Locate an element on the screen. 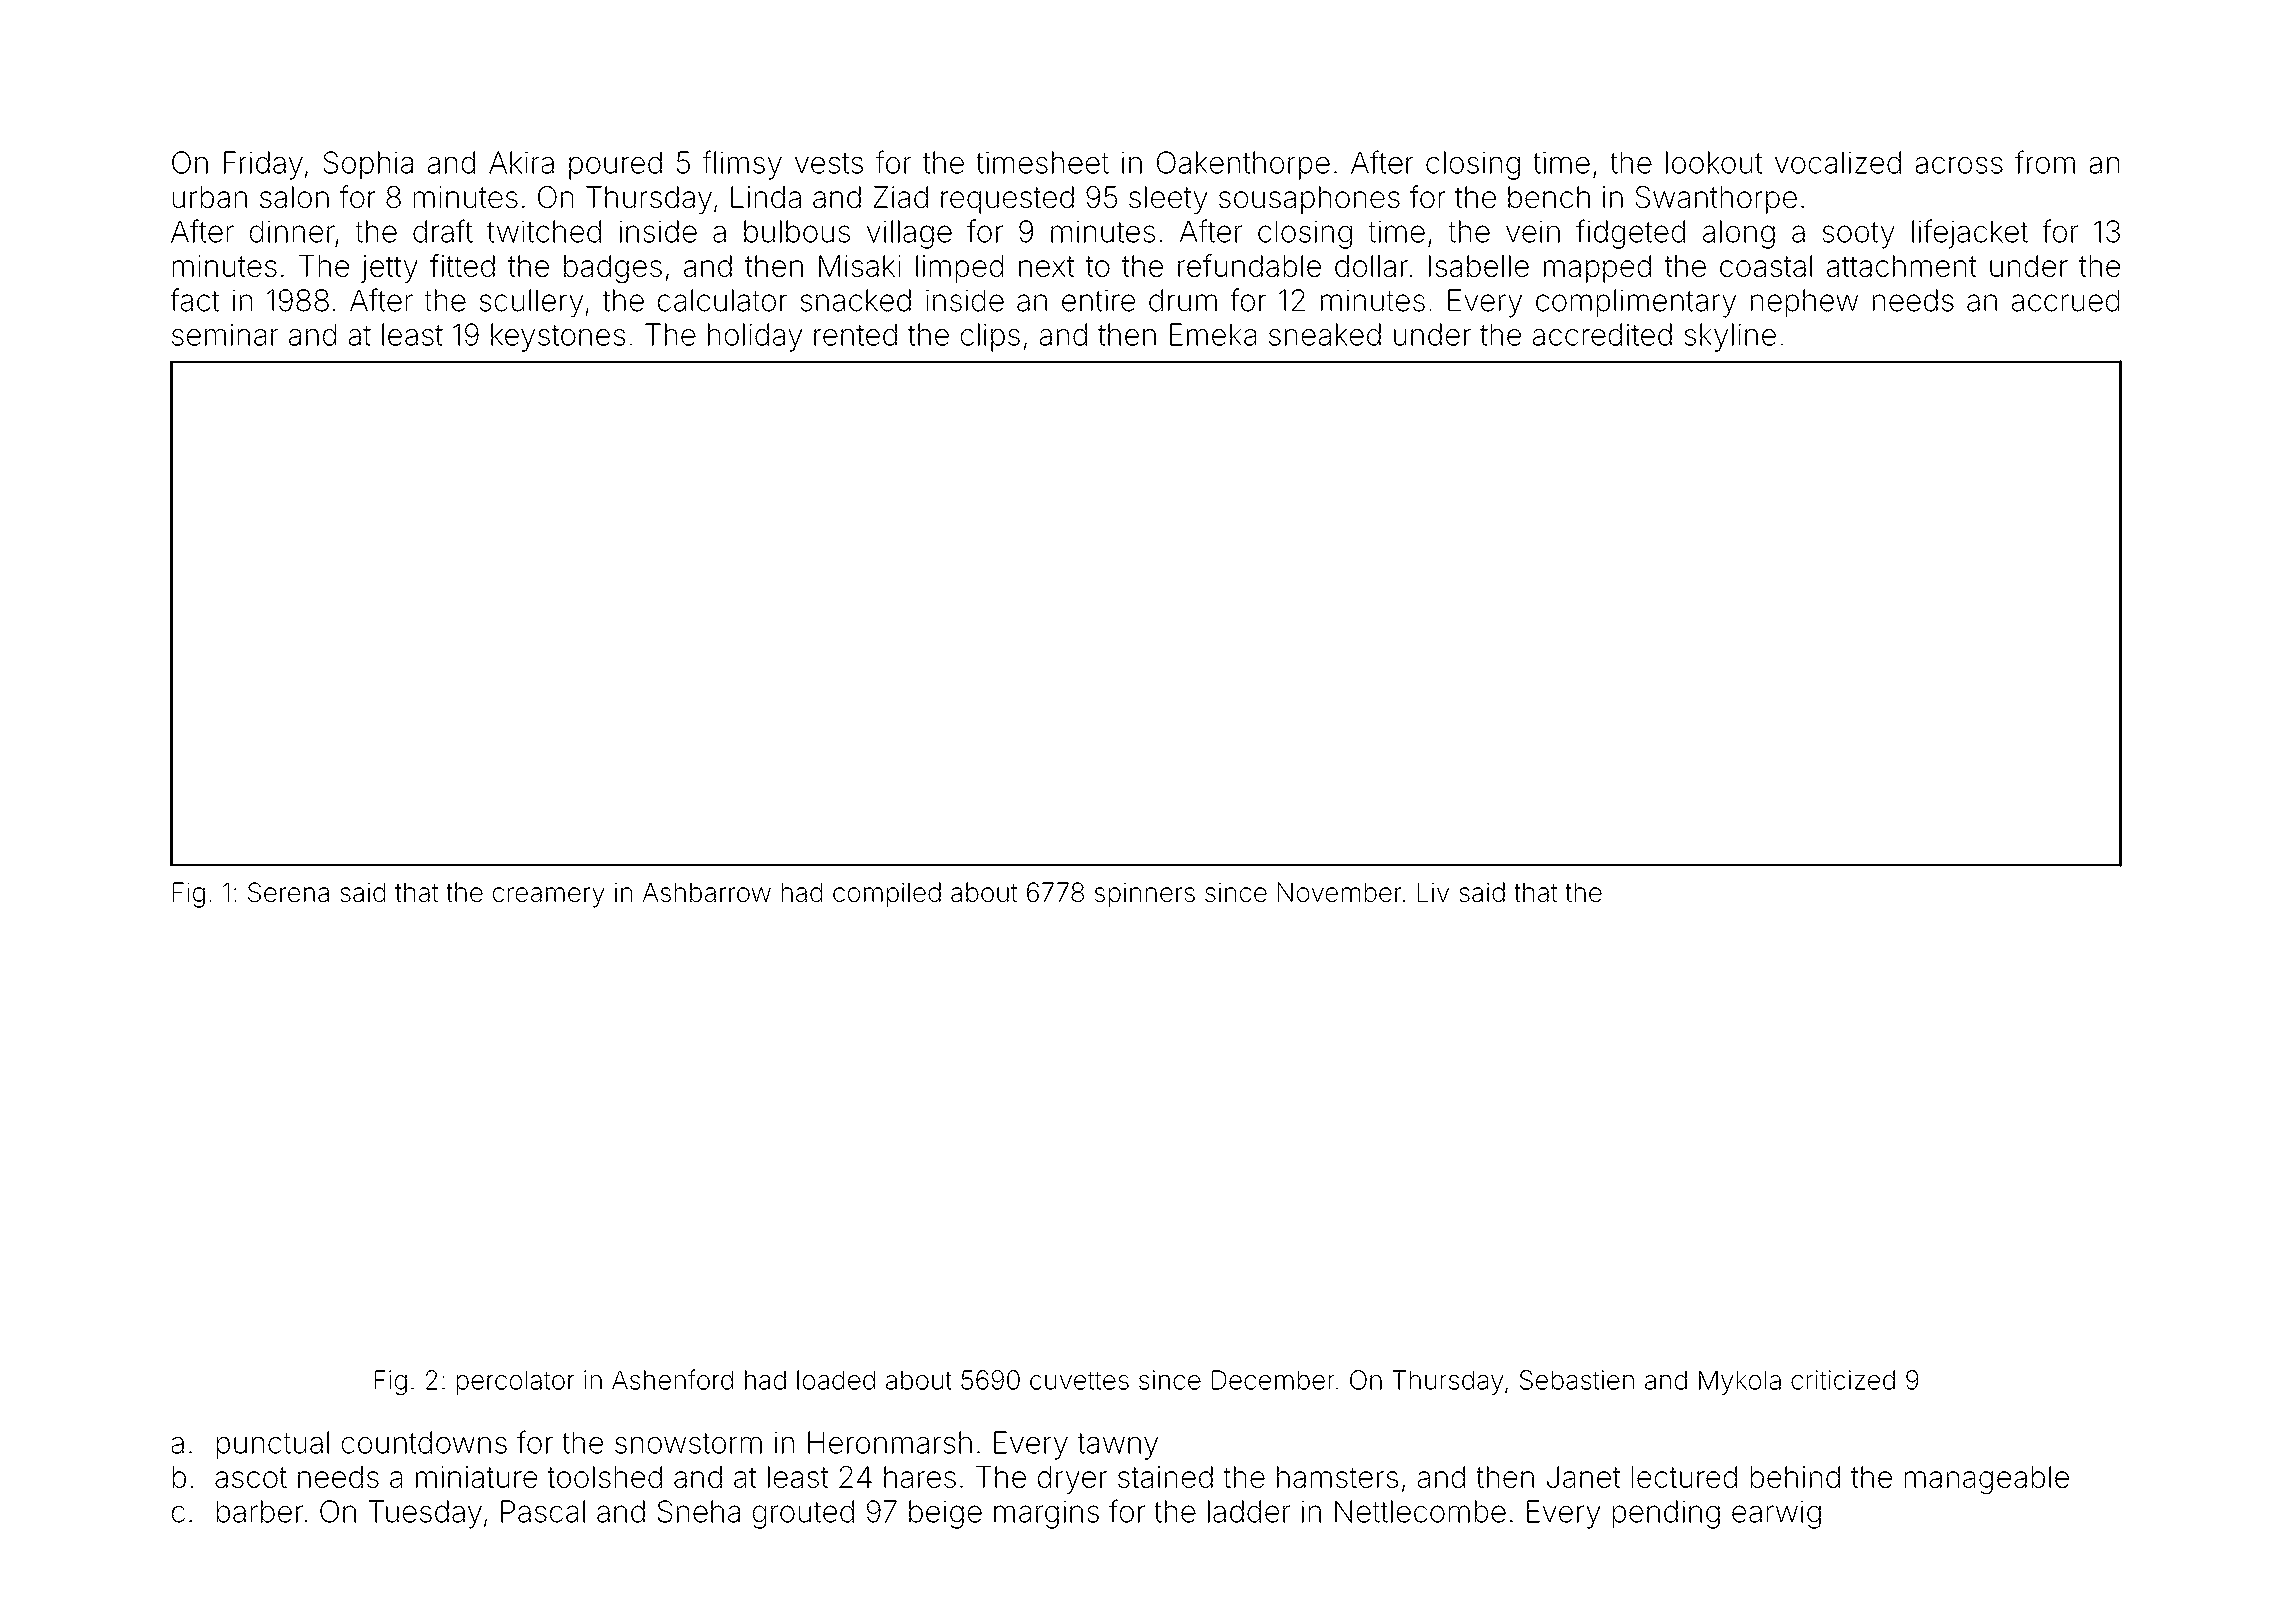 This screenshot has width=2292, height=1620. spinners is located at coordinates (1145, 895).
